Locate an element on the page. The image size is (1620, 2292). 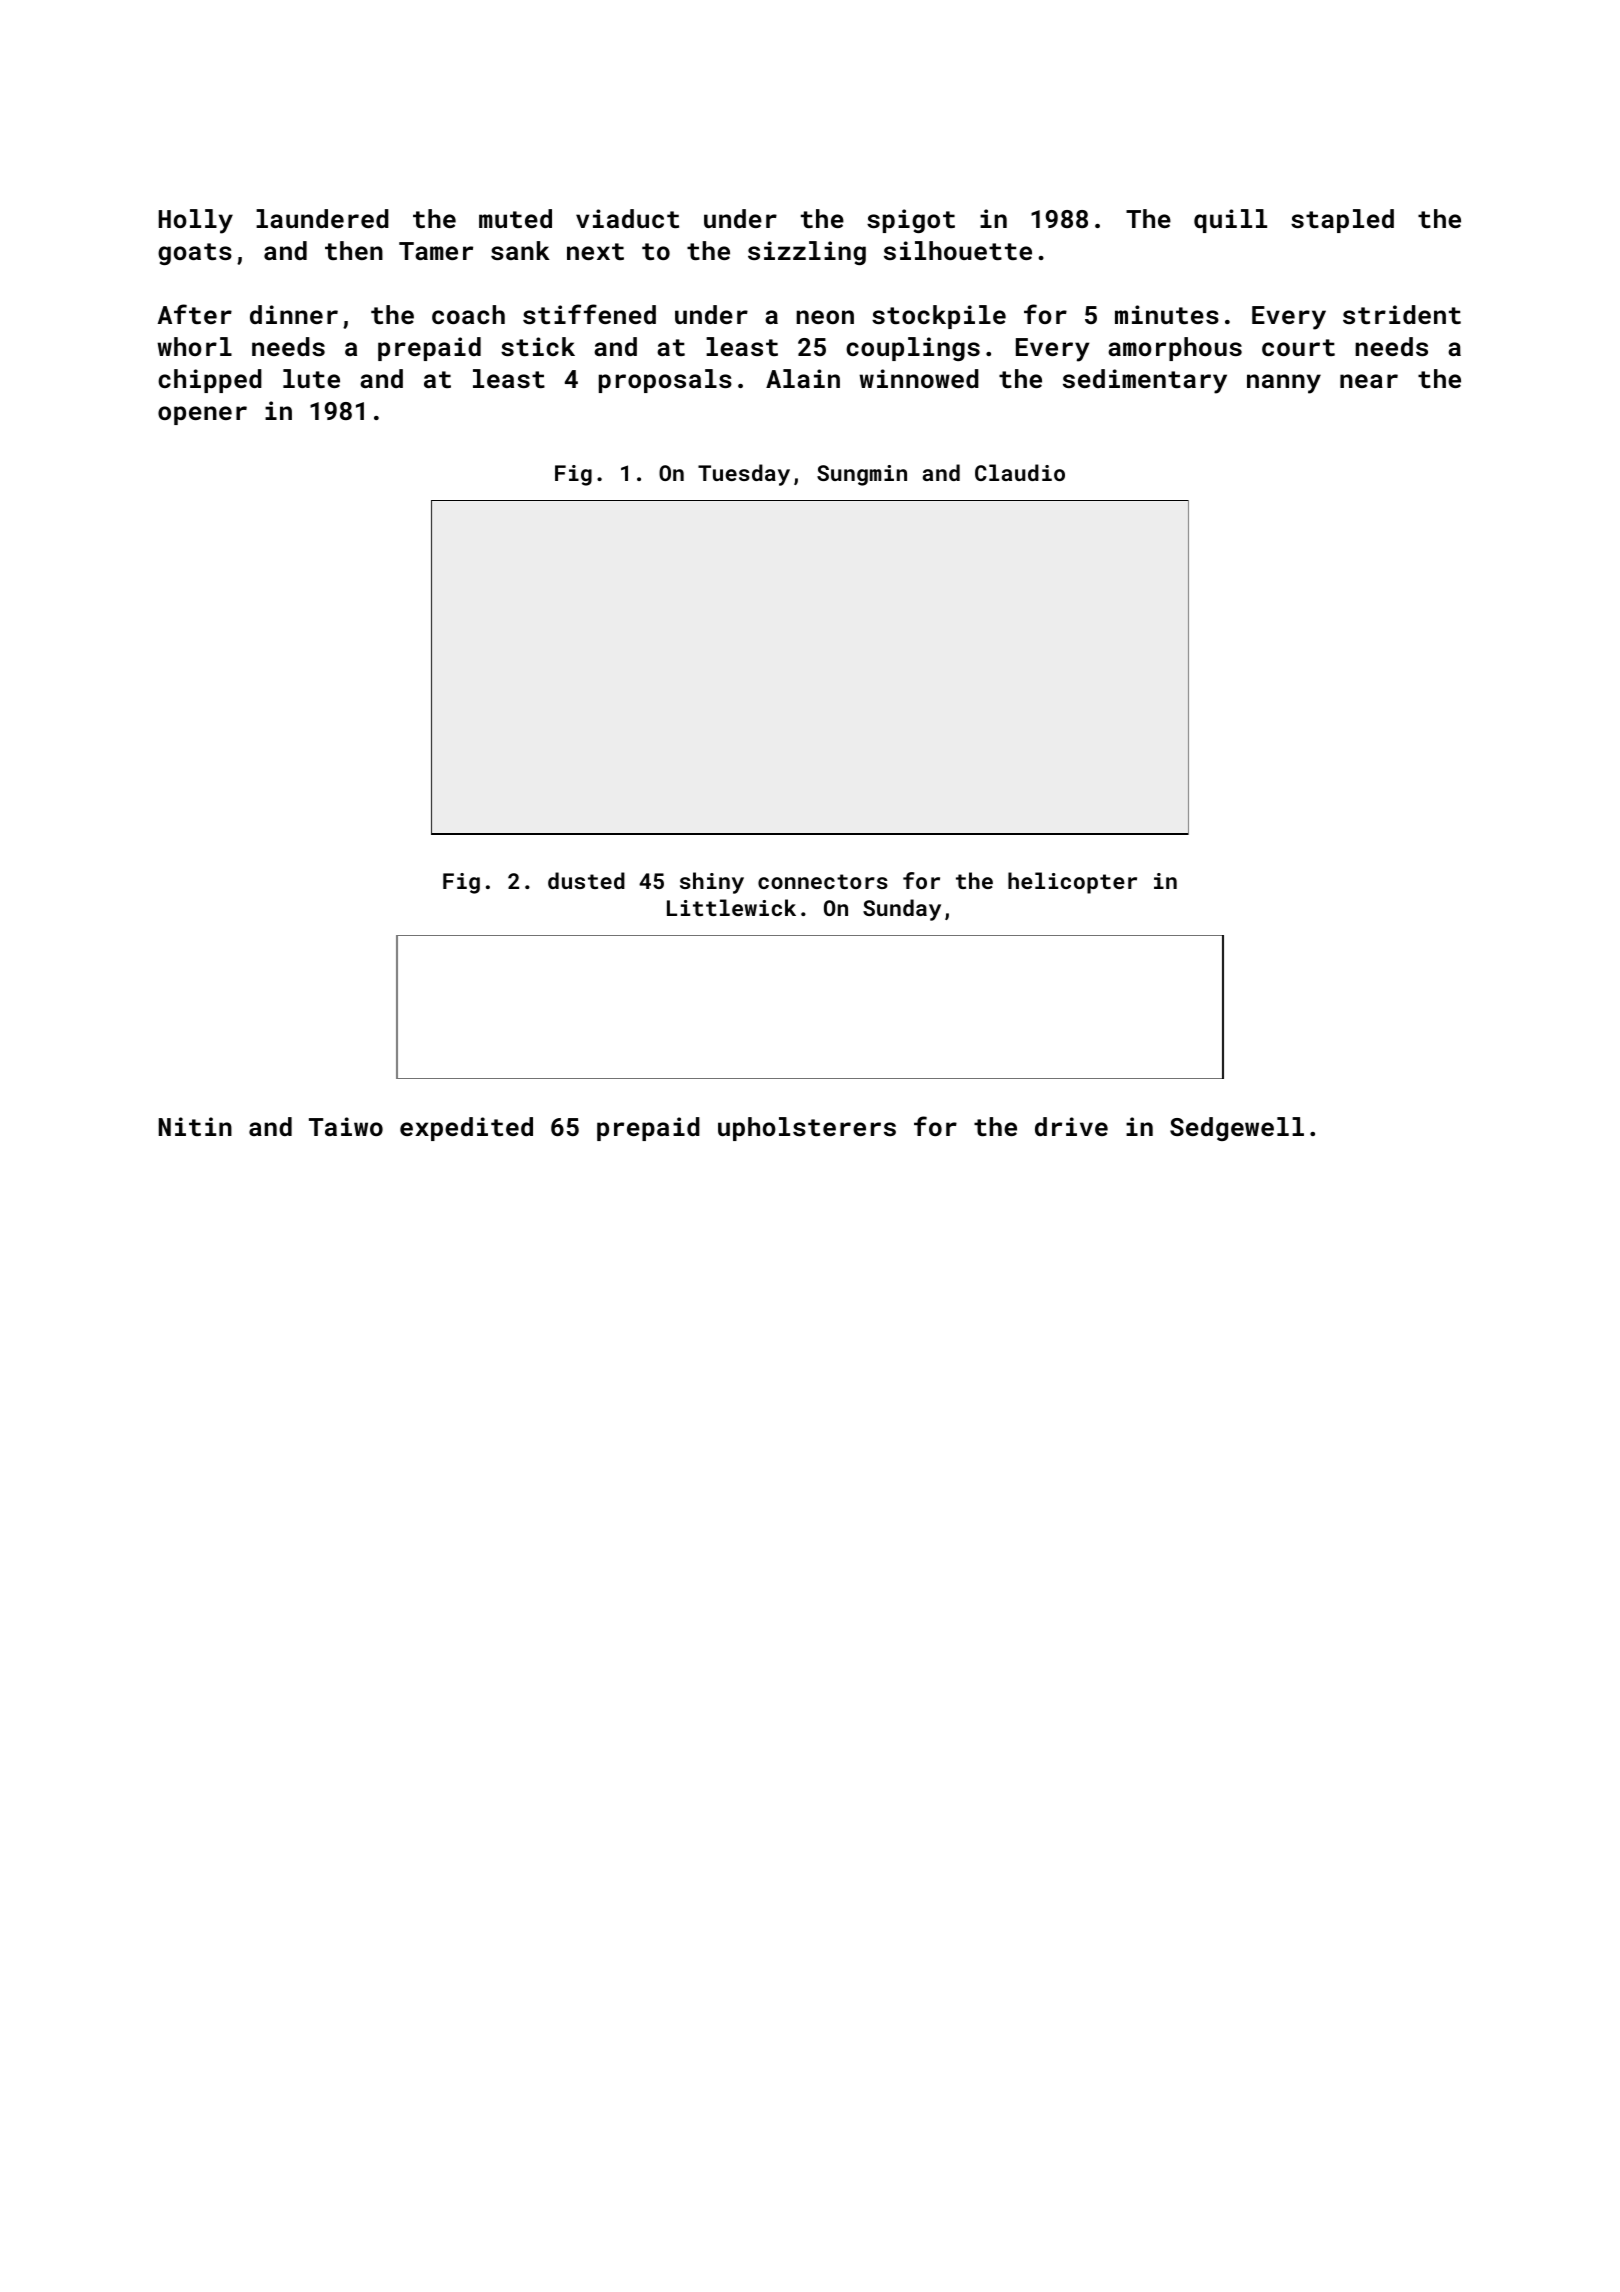
Taiwo is located at coordinates (346, 1126).
